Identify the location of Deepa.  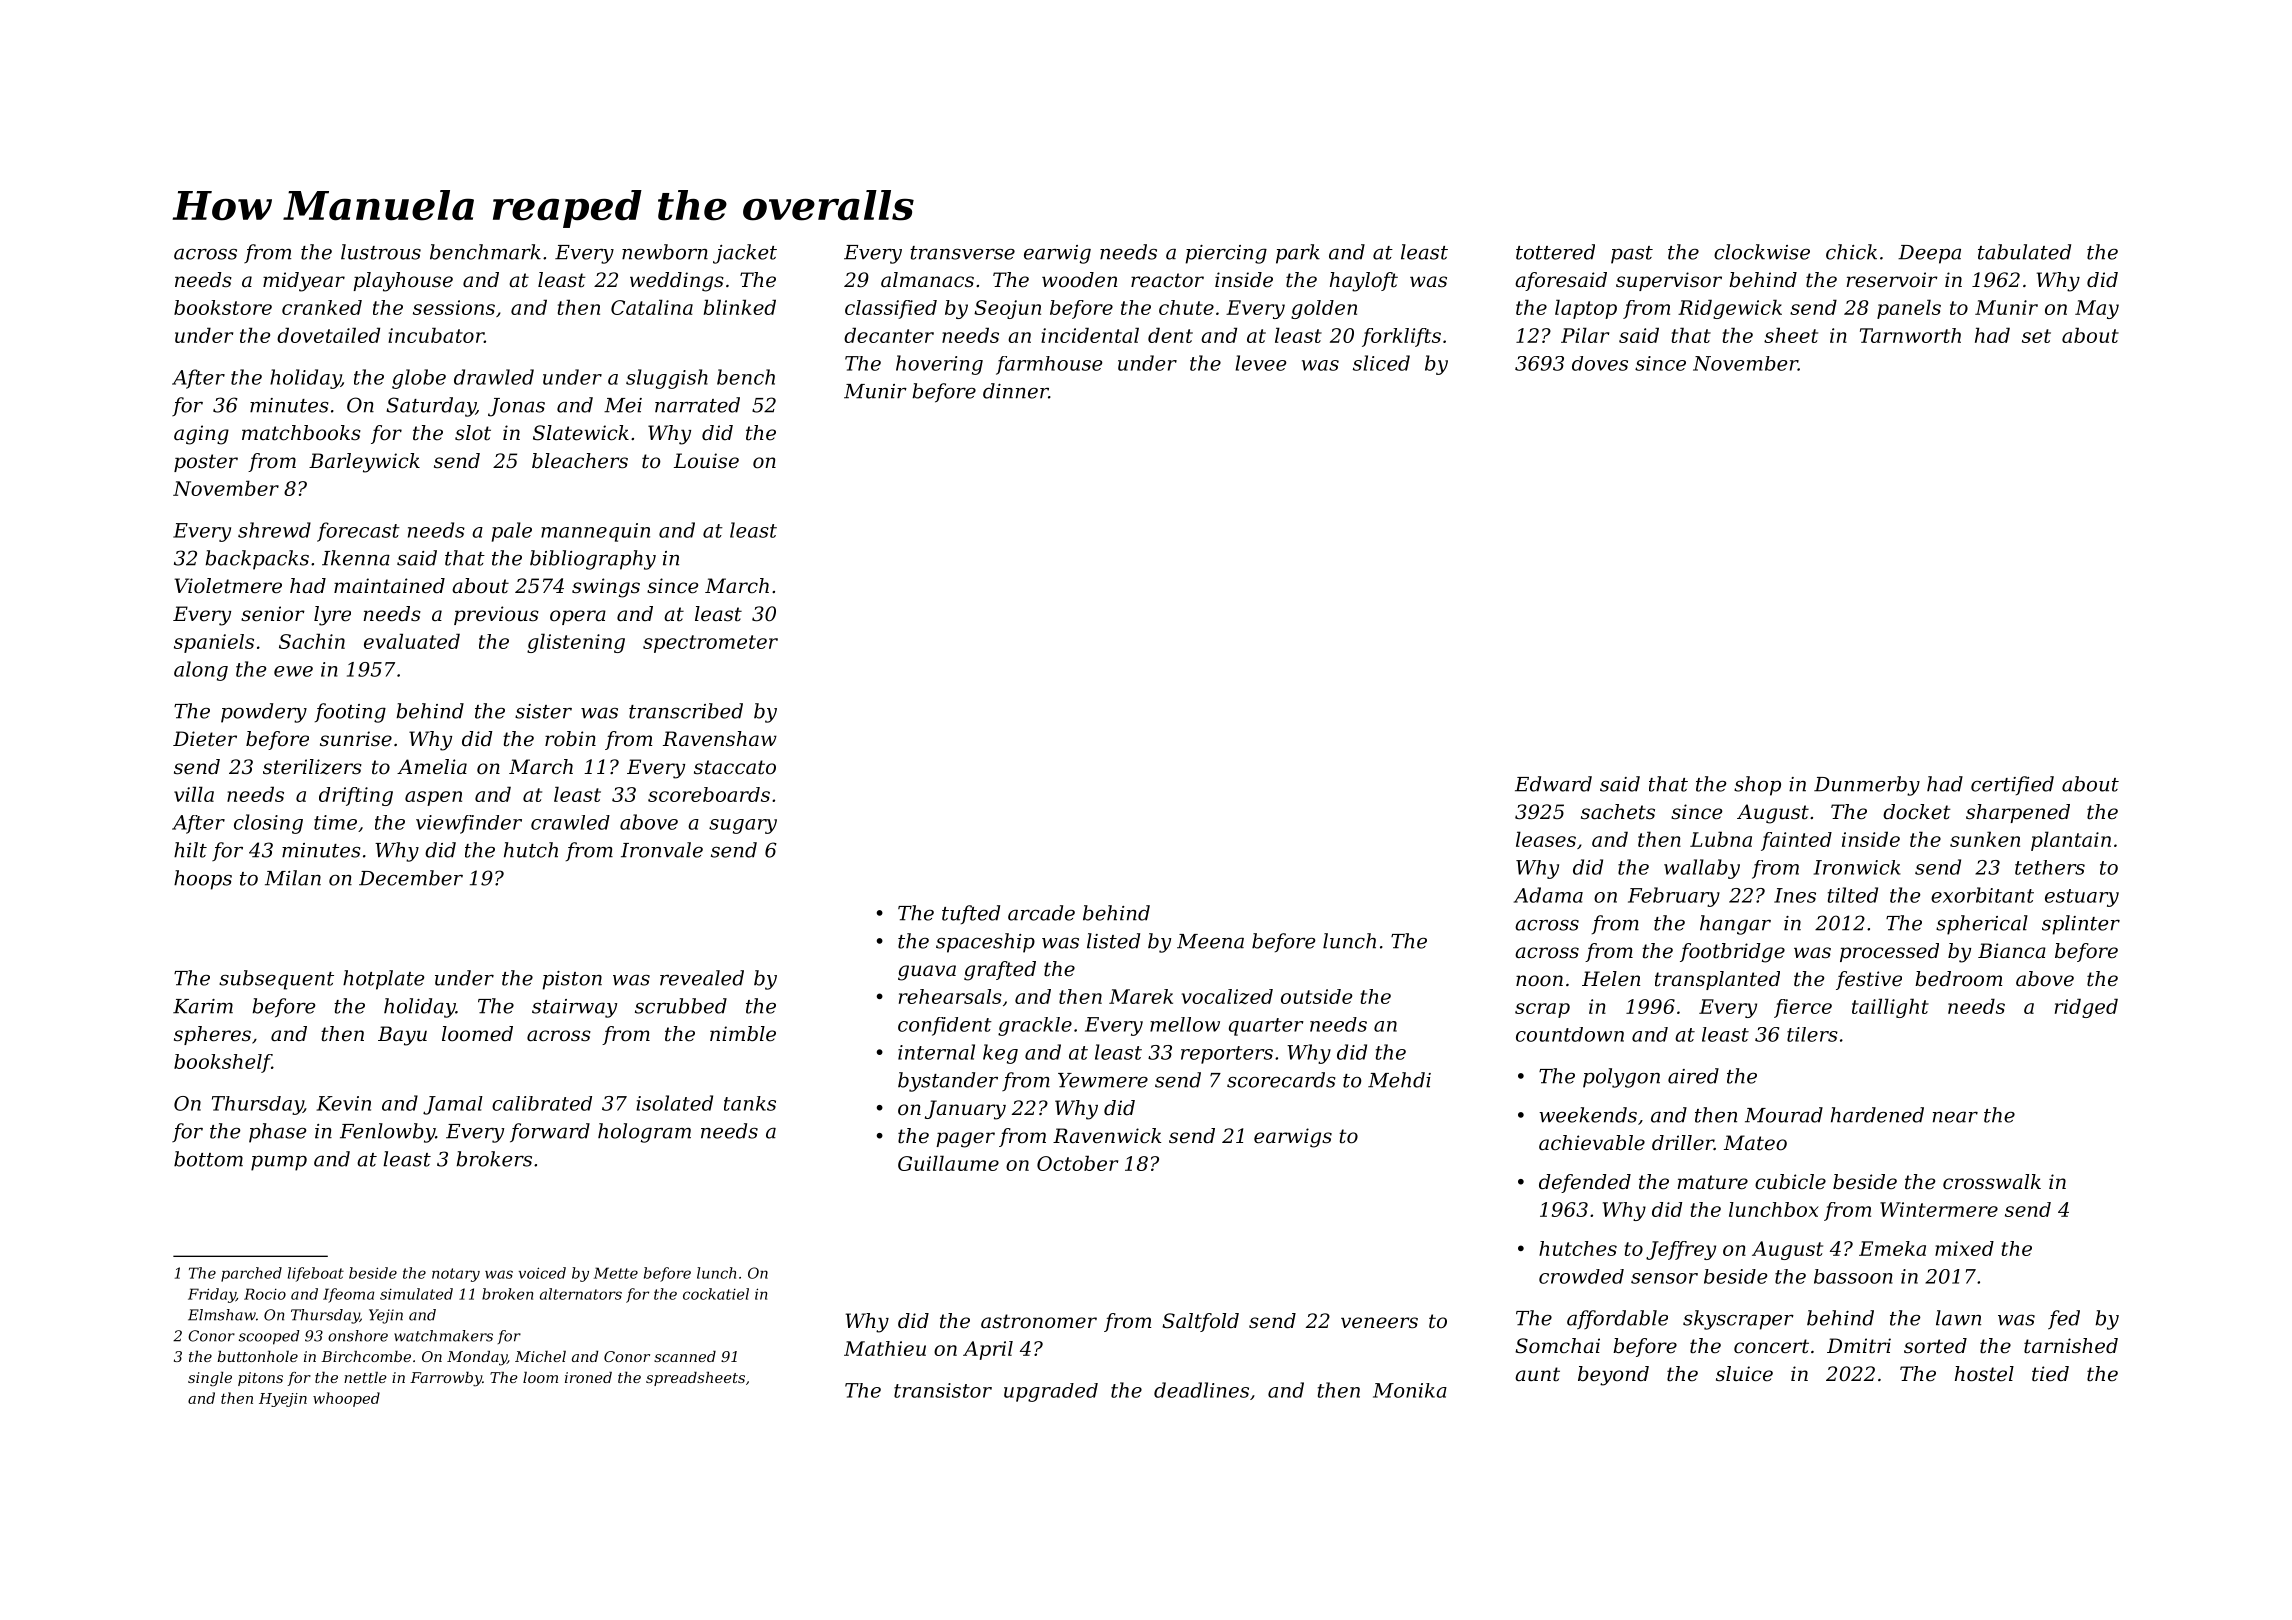
(1929, 254).
